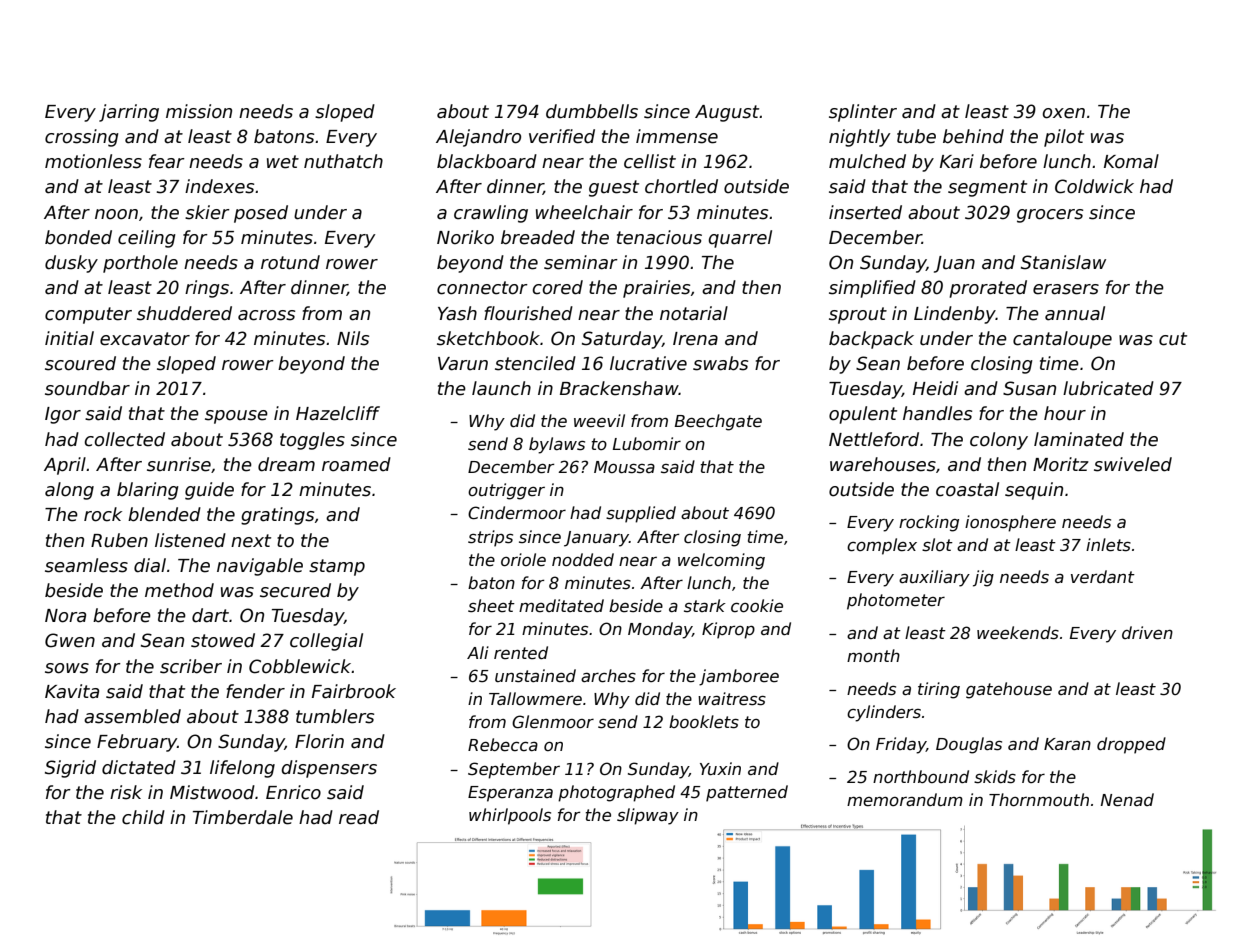 The image size is (1233, 952). What do you see at coordinates (1050, 216) in the screenshot?
I see `grocers` at bounding box center [1050, 216].
